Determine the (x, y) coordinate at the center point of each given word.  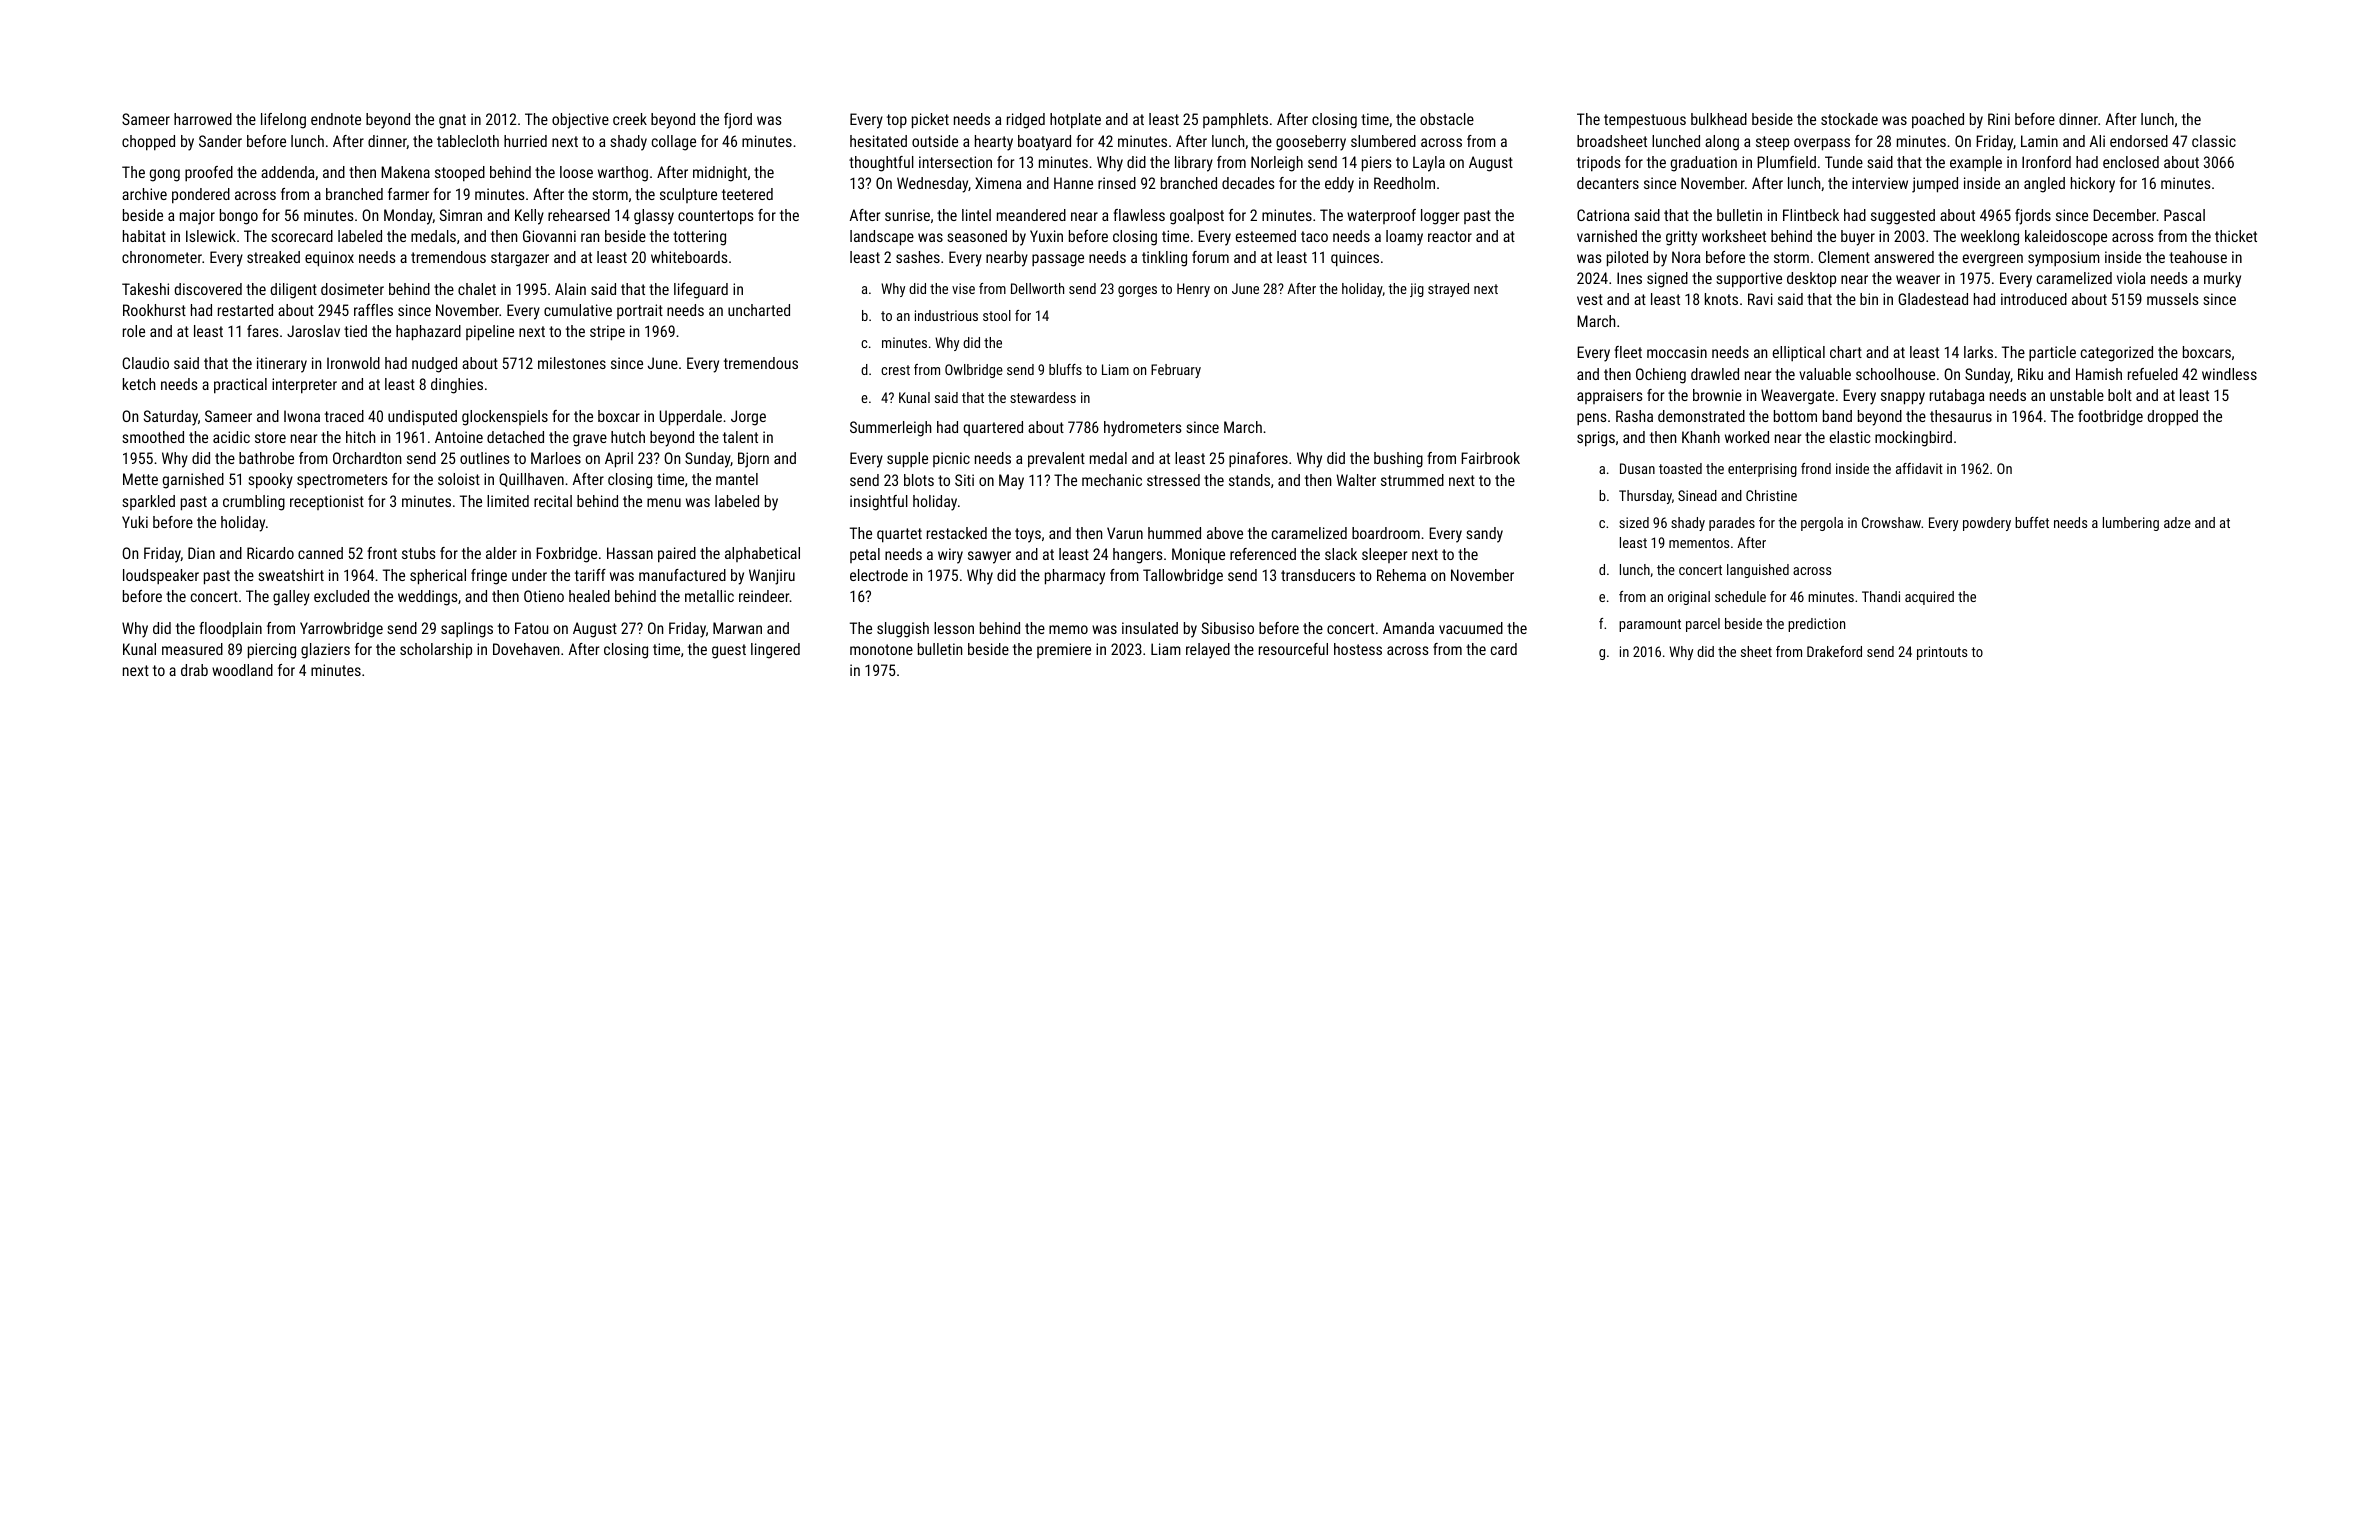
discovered (208, 289)
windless (2229, 374)
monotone (881, 649)
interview (1880, 183)
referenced (1263, 554)
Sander (220, 141)
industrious (946, 315)
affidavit (1919, 468)
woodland (242, 670)
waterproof (1381, 216)
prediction (1816, 625)
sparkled (149, 502)
